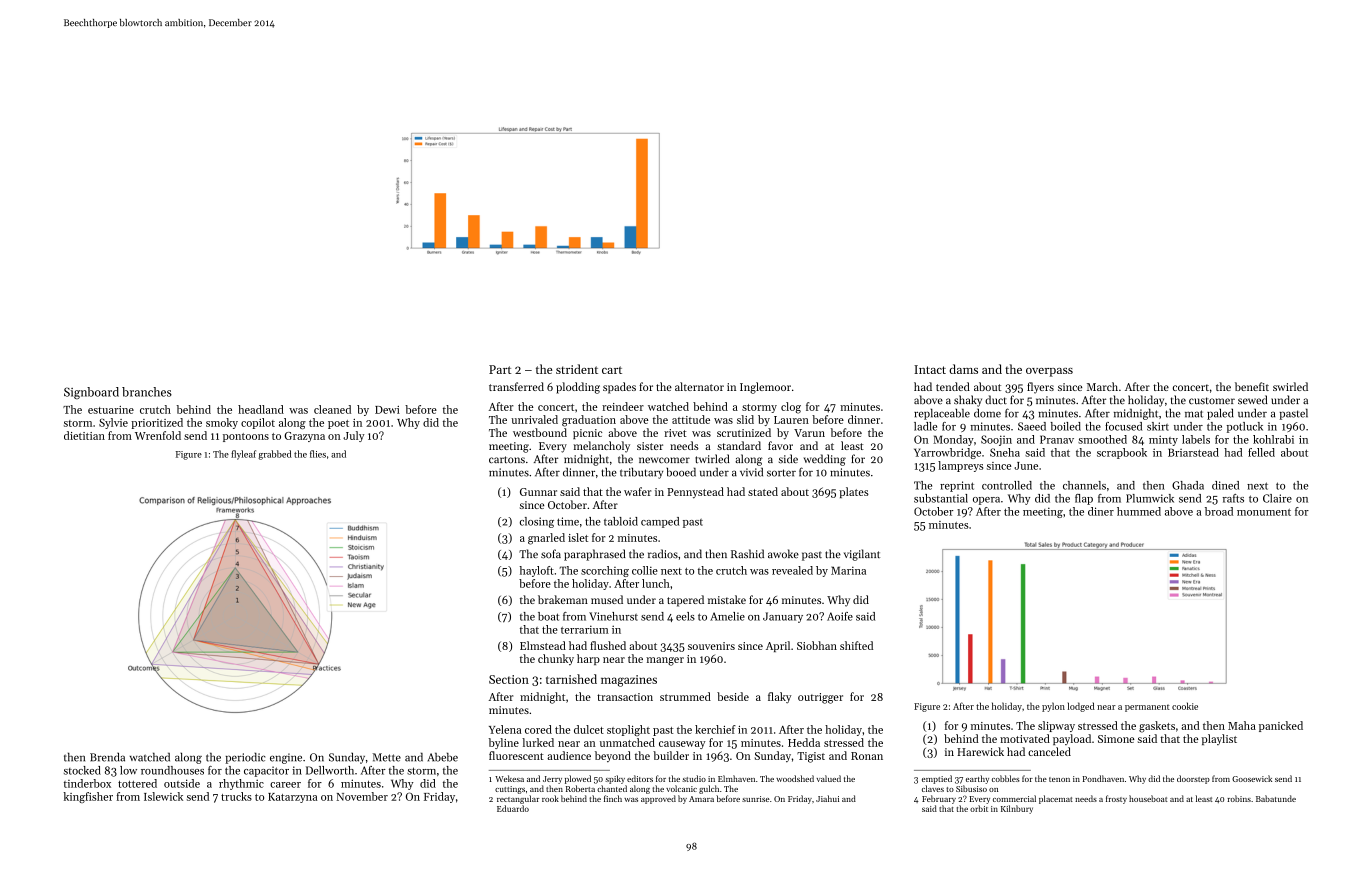 This screenshot has width=1372, height=887. What do you see at coordinates (1017, 809) in the screenshot?
I see `Kilnbury` at bounding box center [1017, 809].
